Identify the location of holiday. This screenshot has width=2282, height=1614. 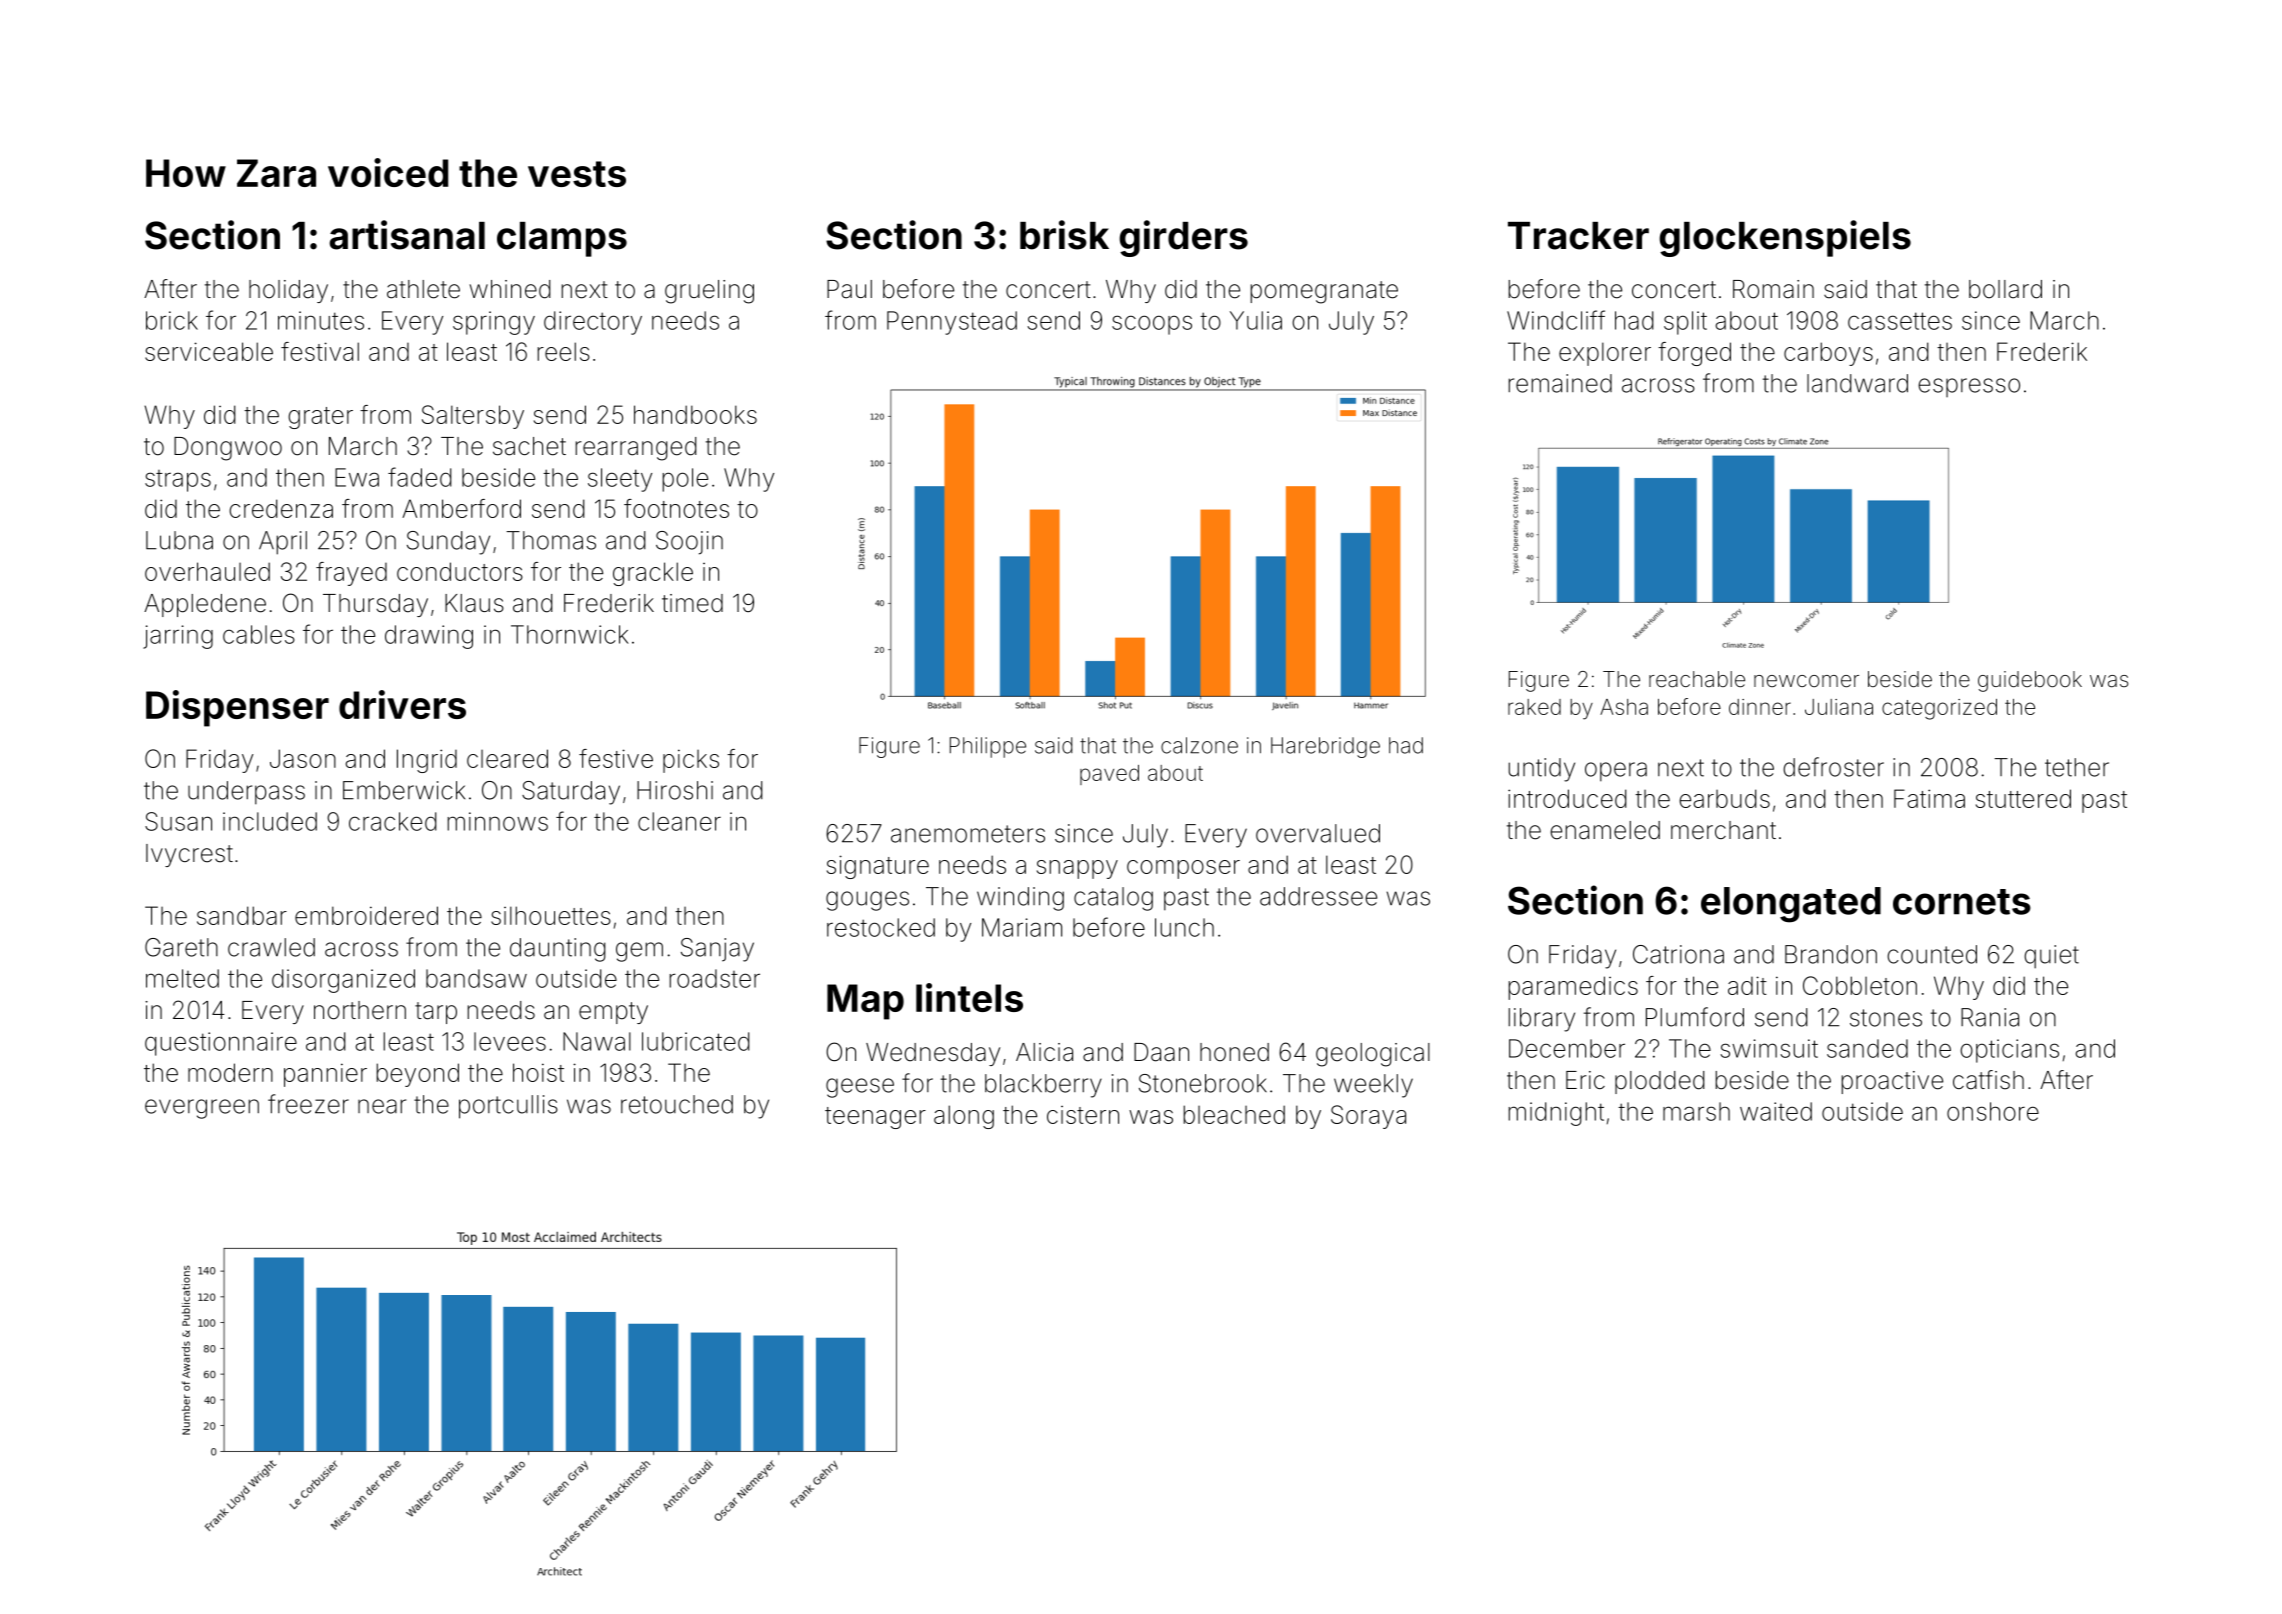
(288, 291).
